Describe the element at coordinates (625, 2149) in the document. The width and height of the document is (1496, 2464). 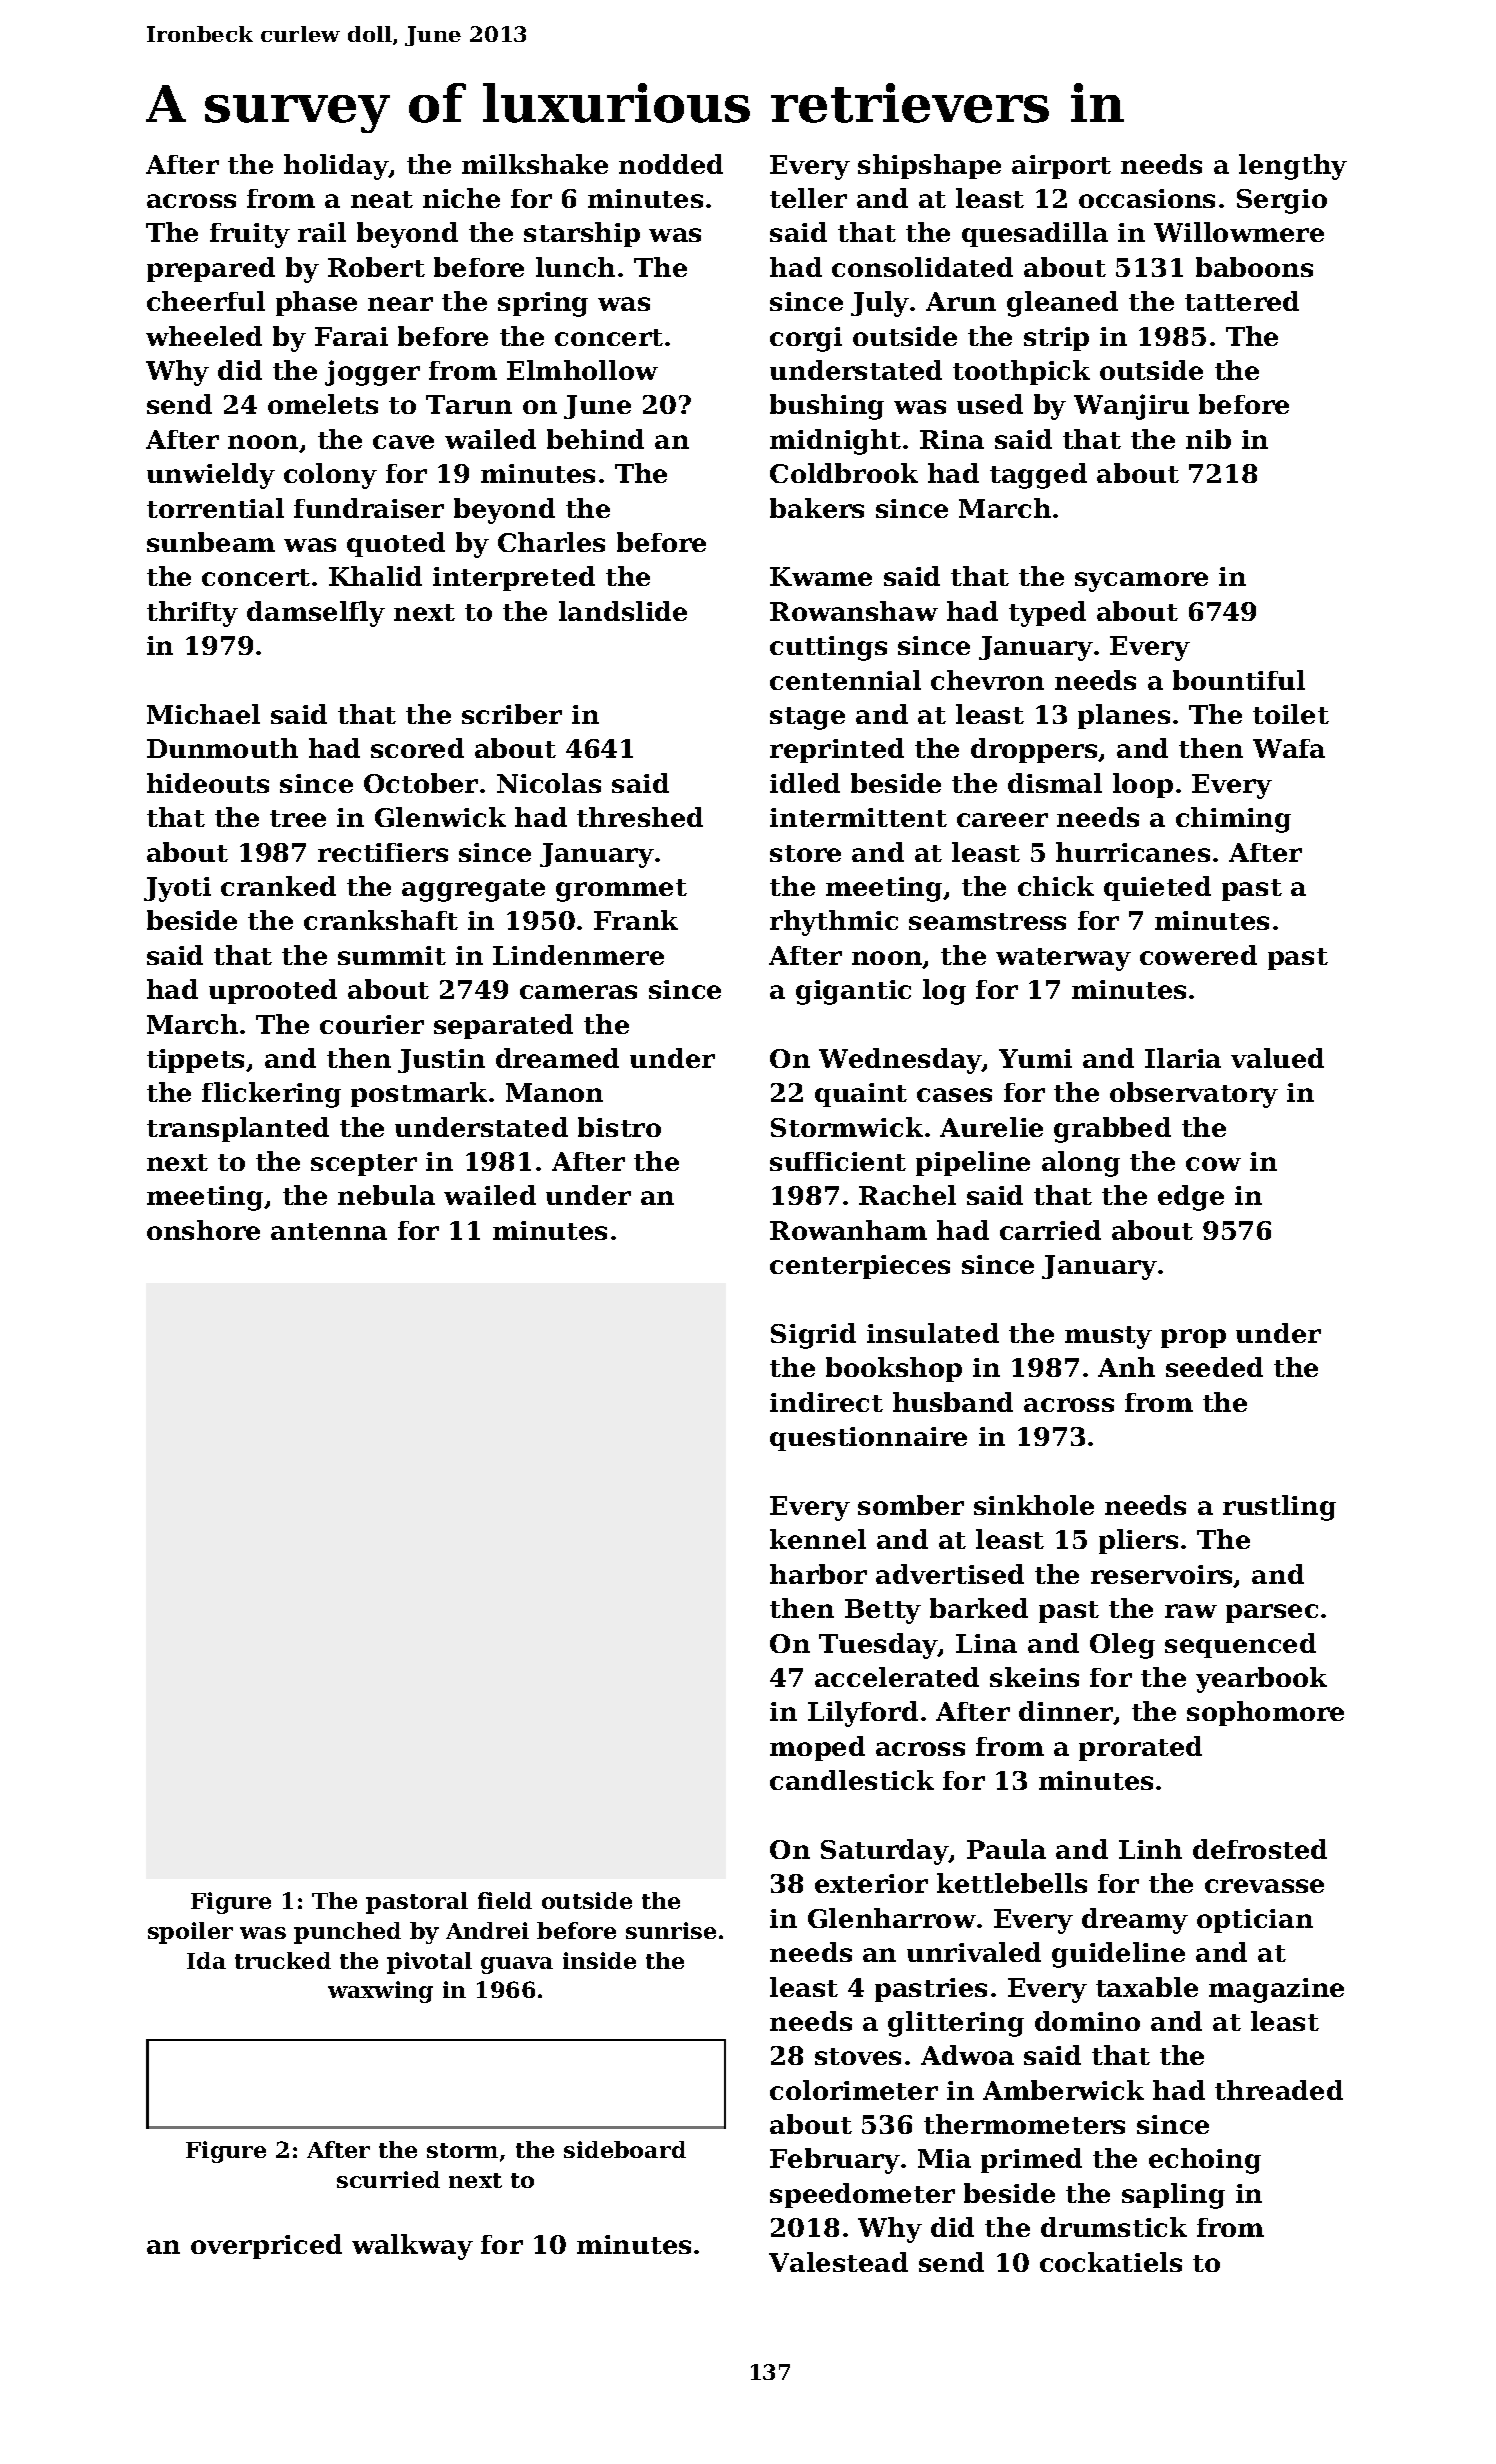
I see `sideboard` at that location.
